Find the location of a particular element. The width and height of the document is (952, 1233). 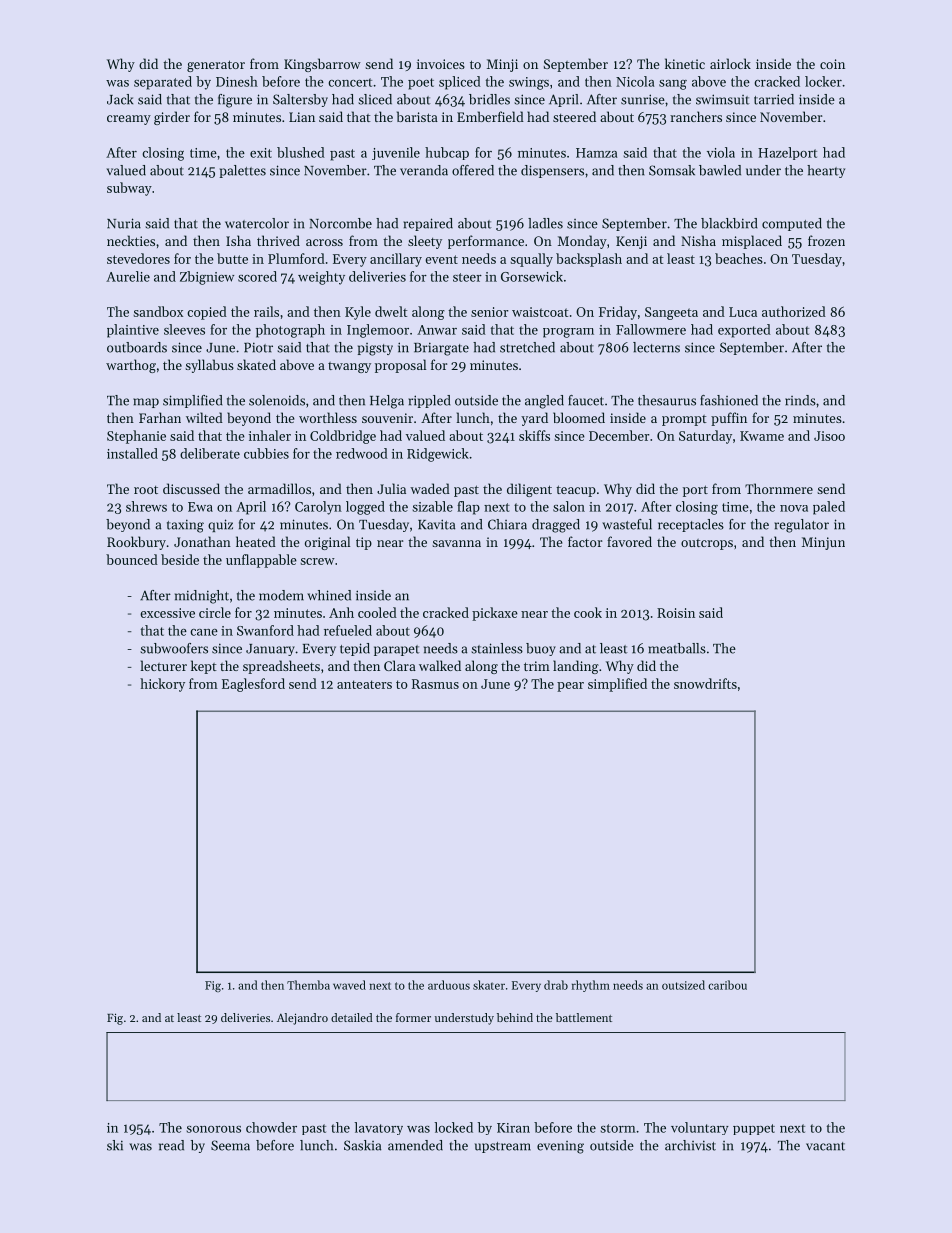

evening is located at coordinates (560, 1147).
